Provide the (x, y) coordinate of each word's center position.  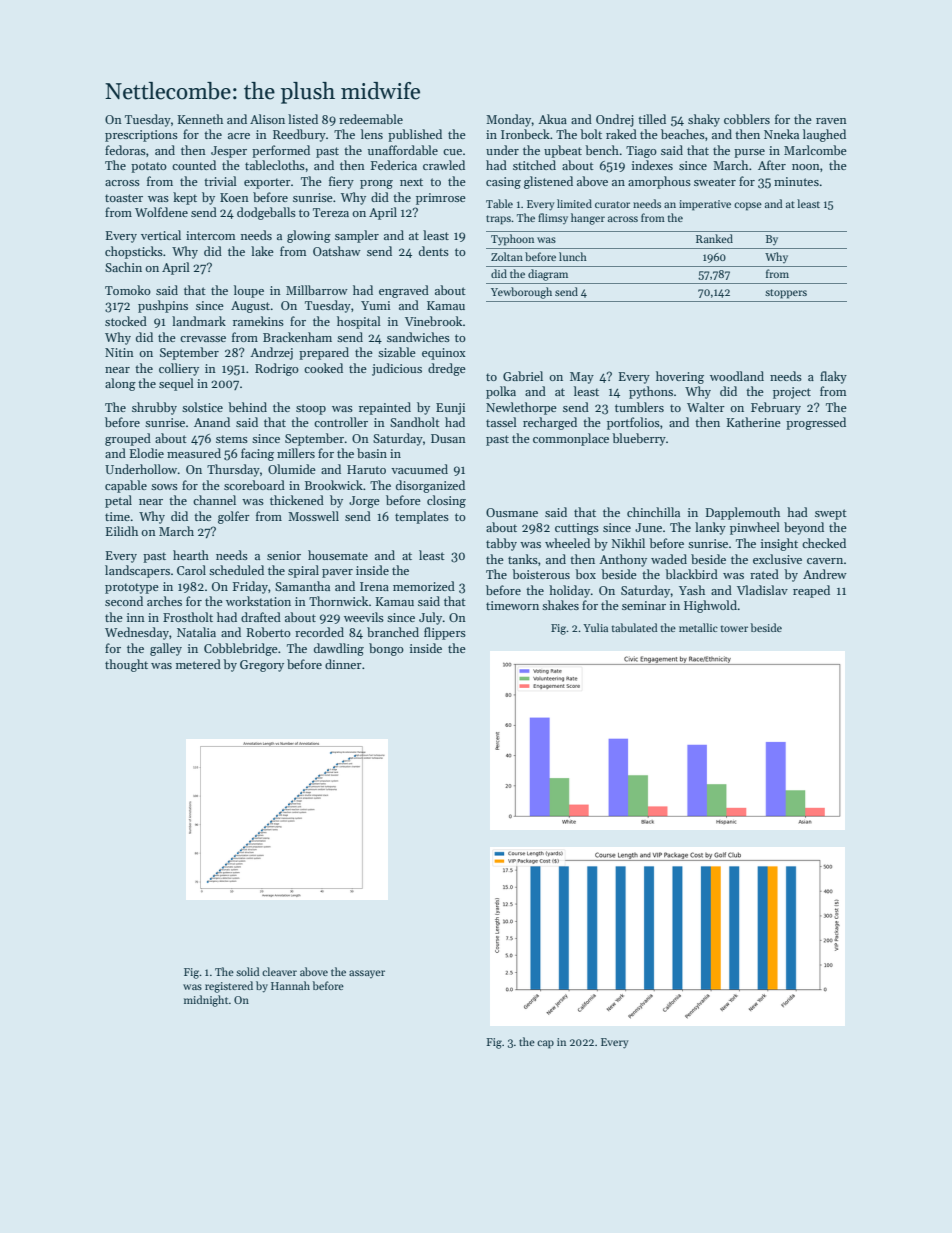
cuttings (577, 529)
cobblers (747, 119)
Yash (692, 590)
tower (734, 628)
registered (229, 987)
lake (262, 251)
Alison (267, 119)
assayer (367, 974)
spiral (303, 571)
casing (503, 183)
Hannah (290, 985)
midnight (206, 1001)
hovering (680, 377)
